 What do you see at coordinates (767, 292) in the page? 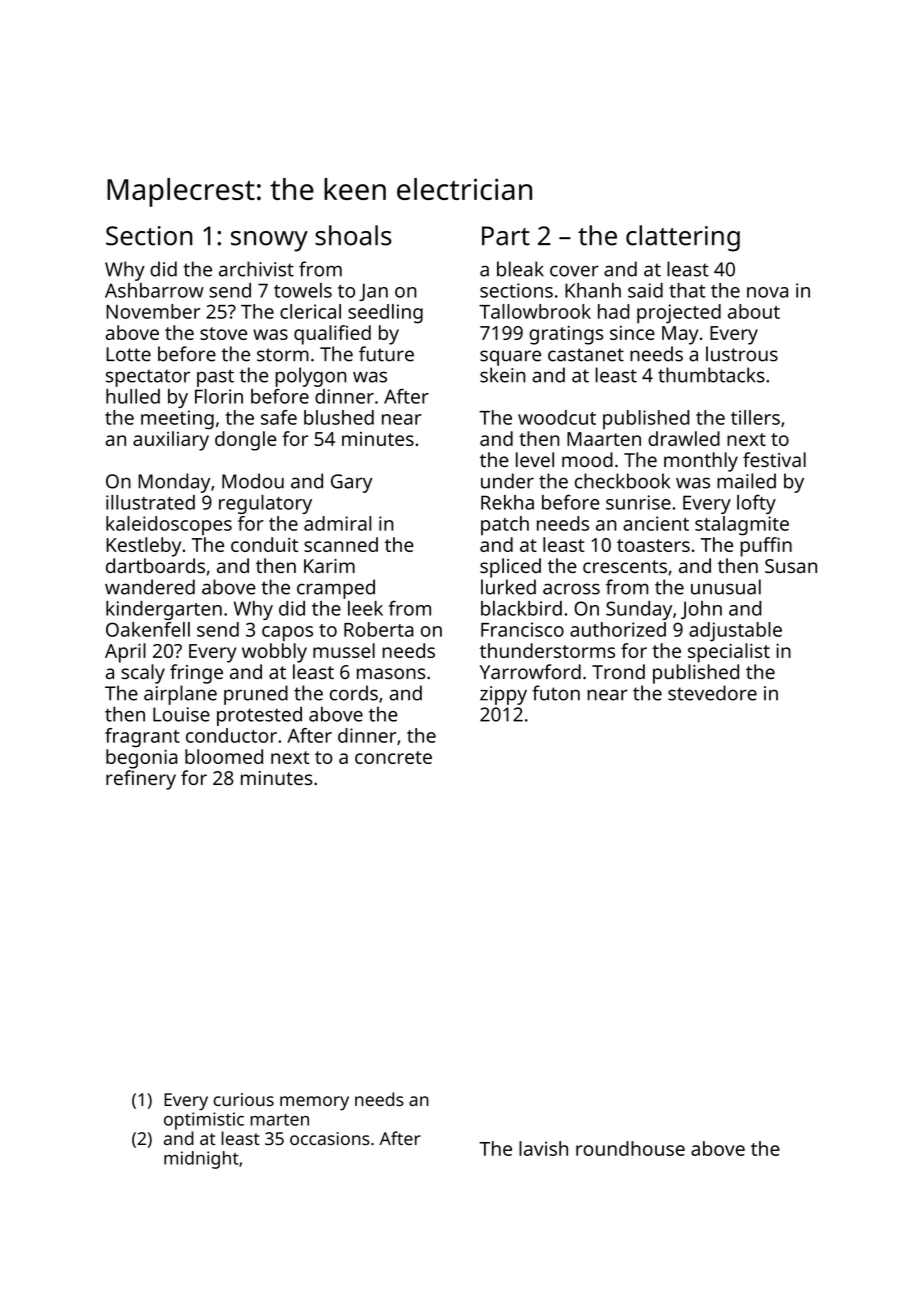
I see `nova` at bounding box center [767, 292].
